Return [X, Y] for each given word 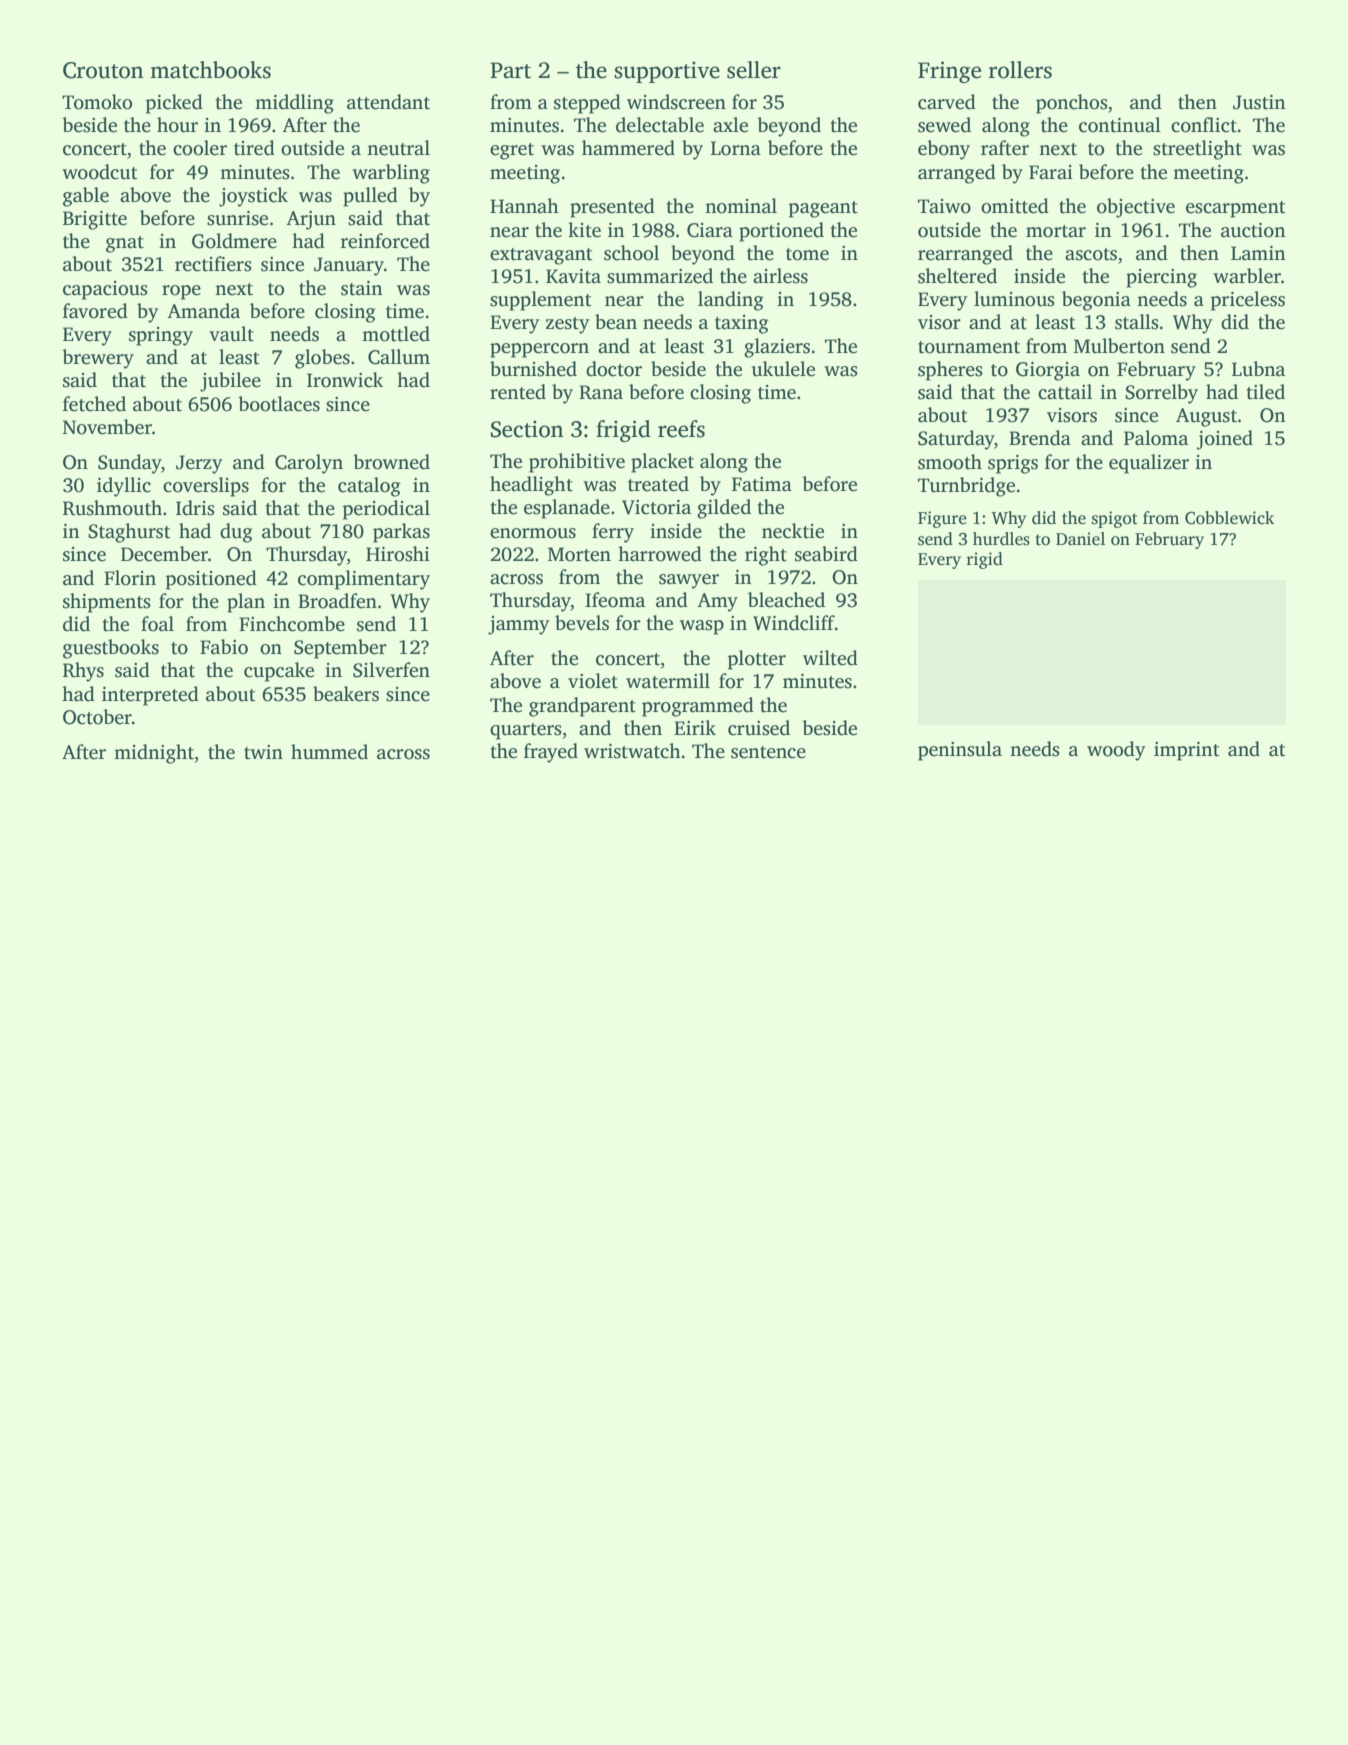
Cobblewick [1229, 518]
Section [527, 429]
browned [391, 462]
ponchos [1072, 104]
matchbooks [210, 70]
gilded [724, 509]
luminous [1014, 299]
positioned [211, 580]
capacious [105, 290]
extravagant [541, 256]
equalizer [1149, 464]
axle [730, 125]
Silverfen [391, 670]
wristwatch [632, 751]
